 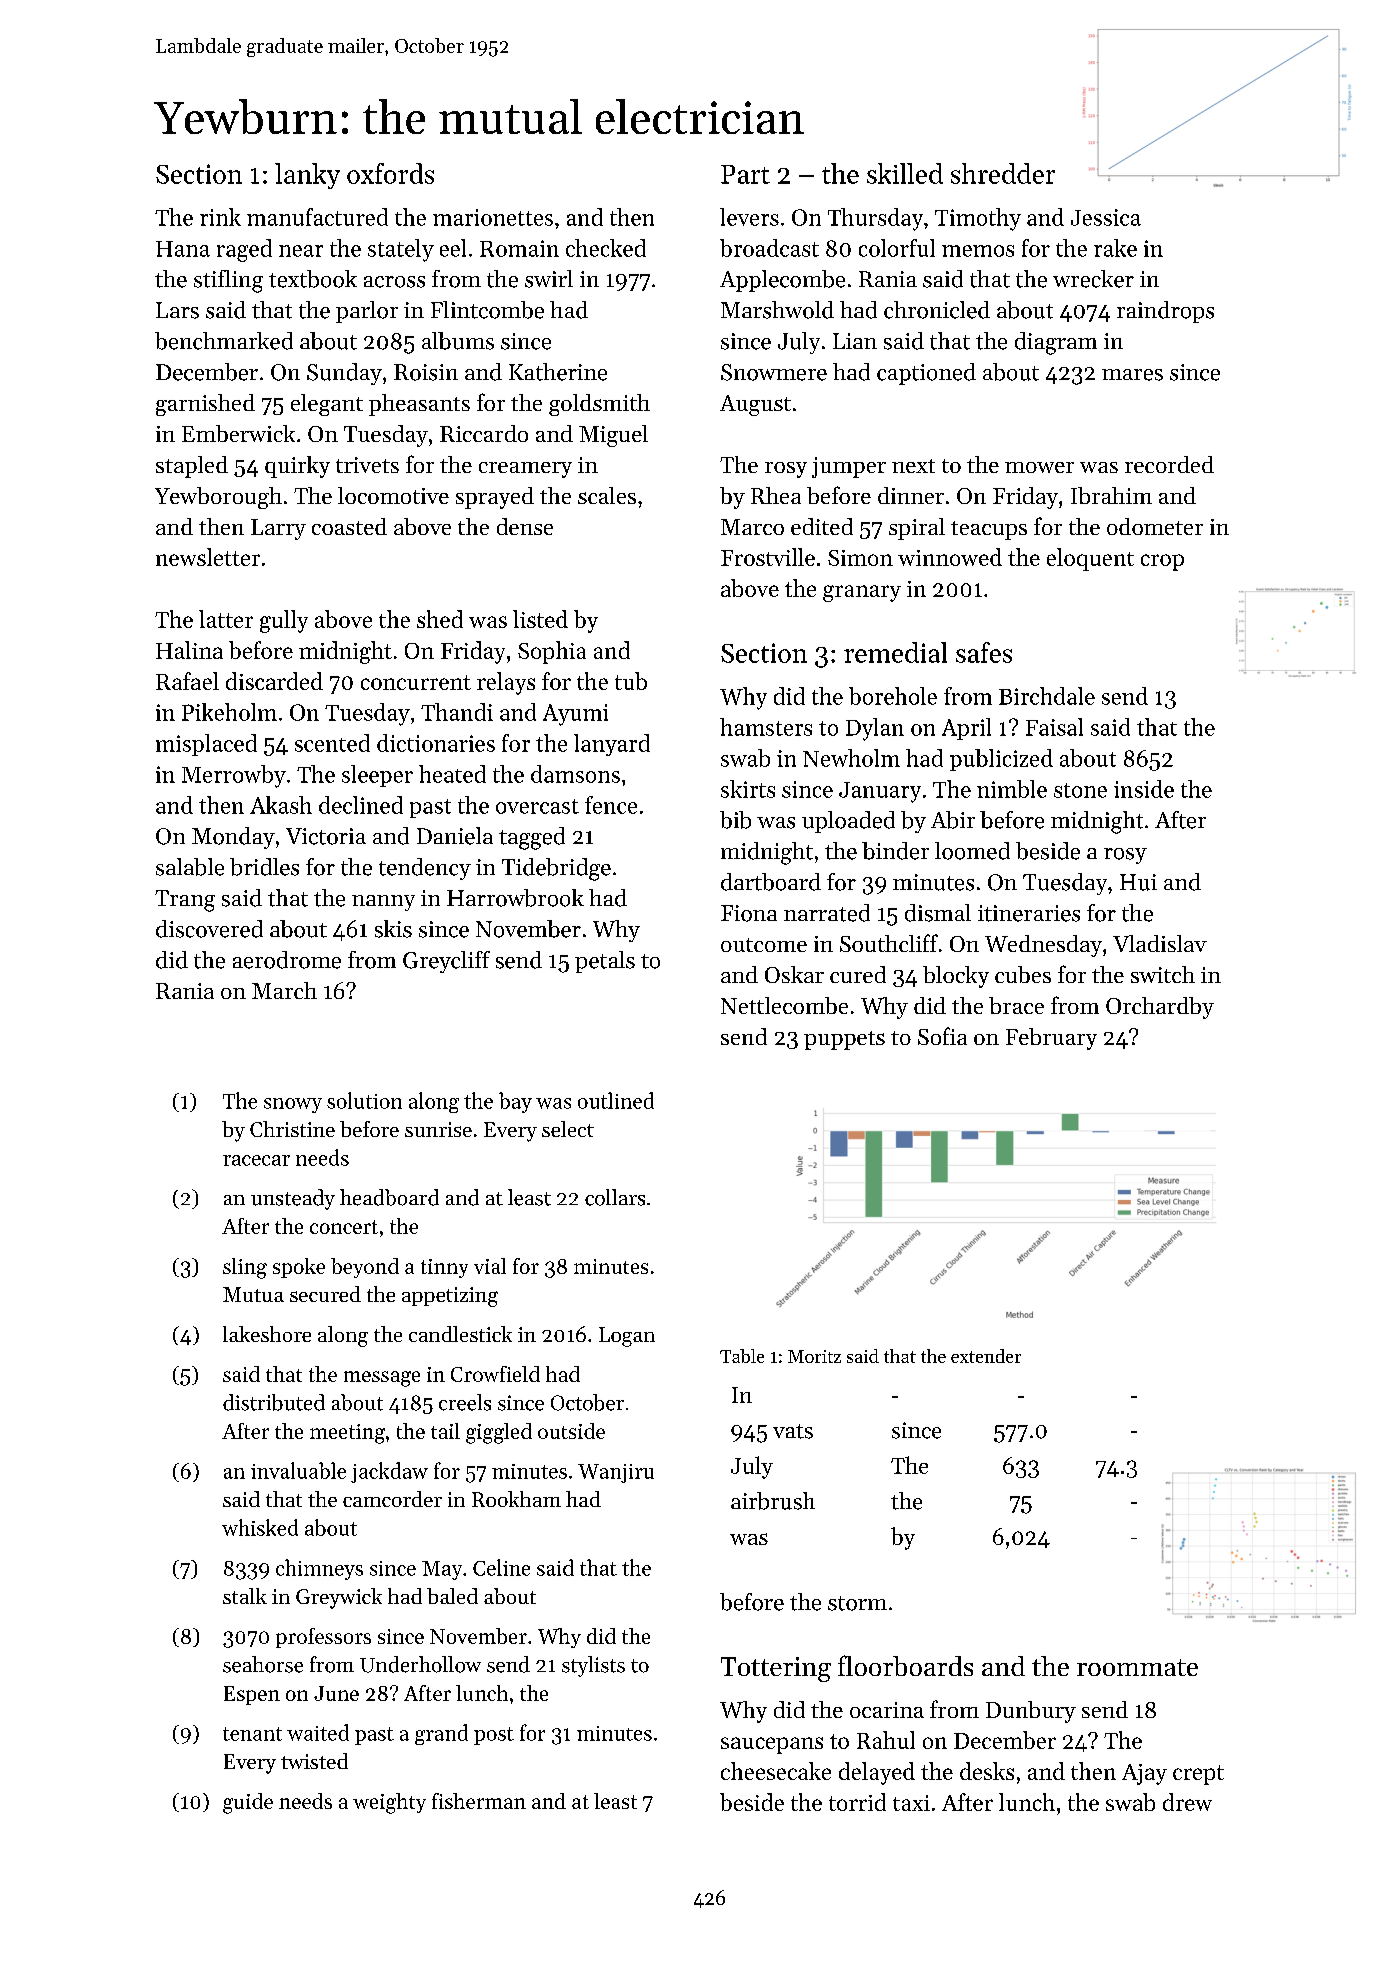 I want to click on fisherman, so click(x=479, y=1801).
